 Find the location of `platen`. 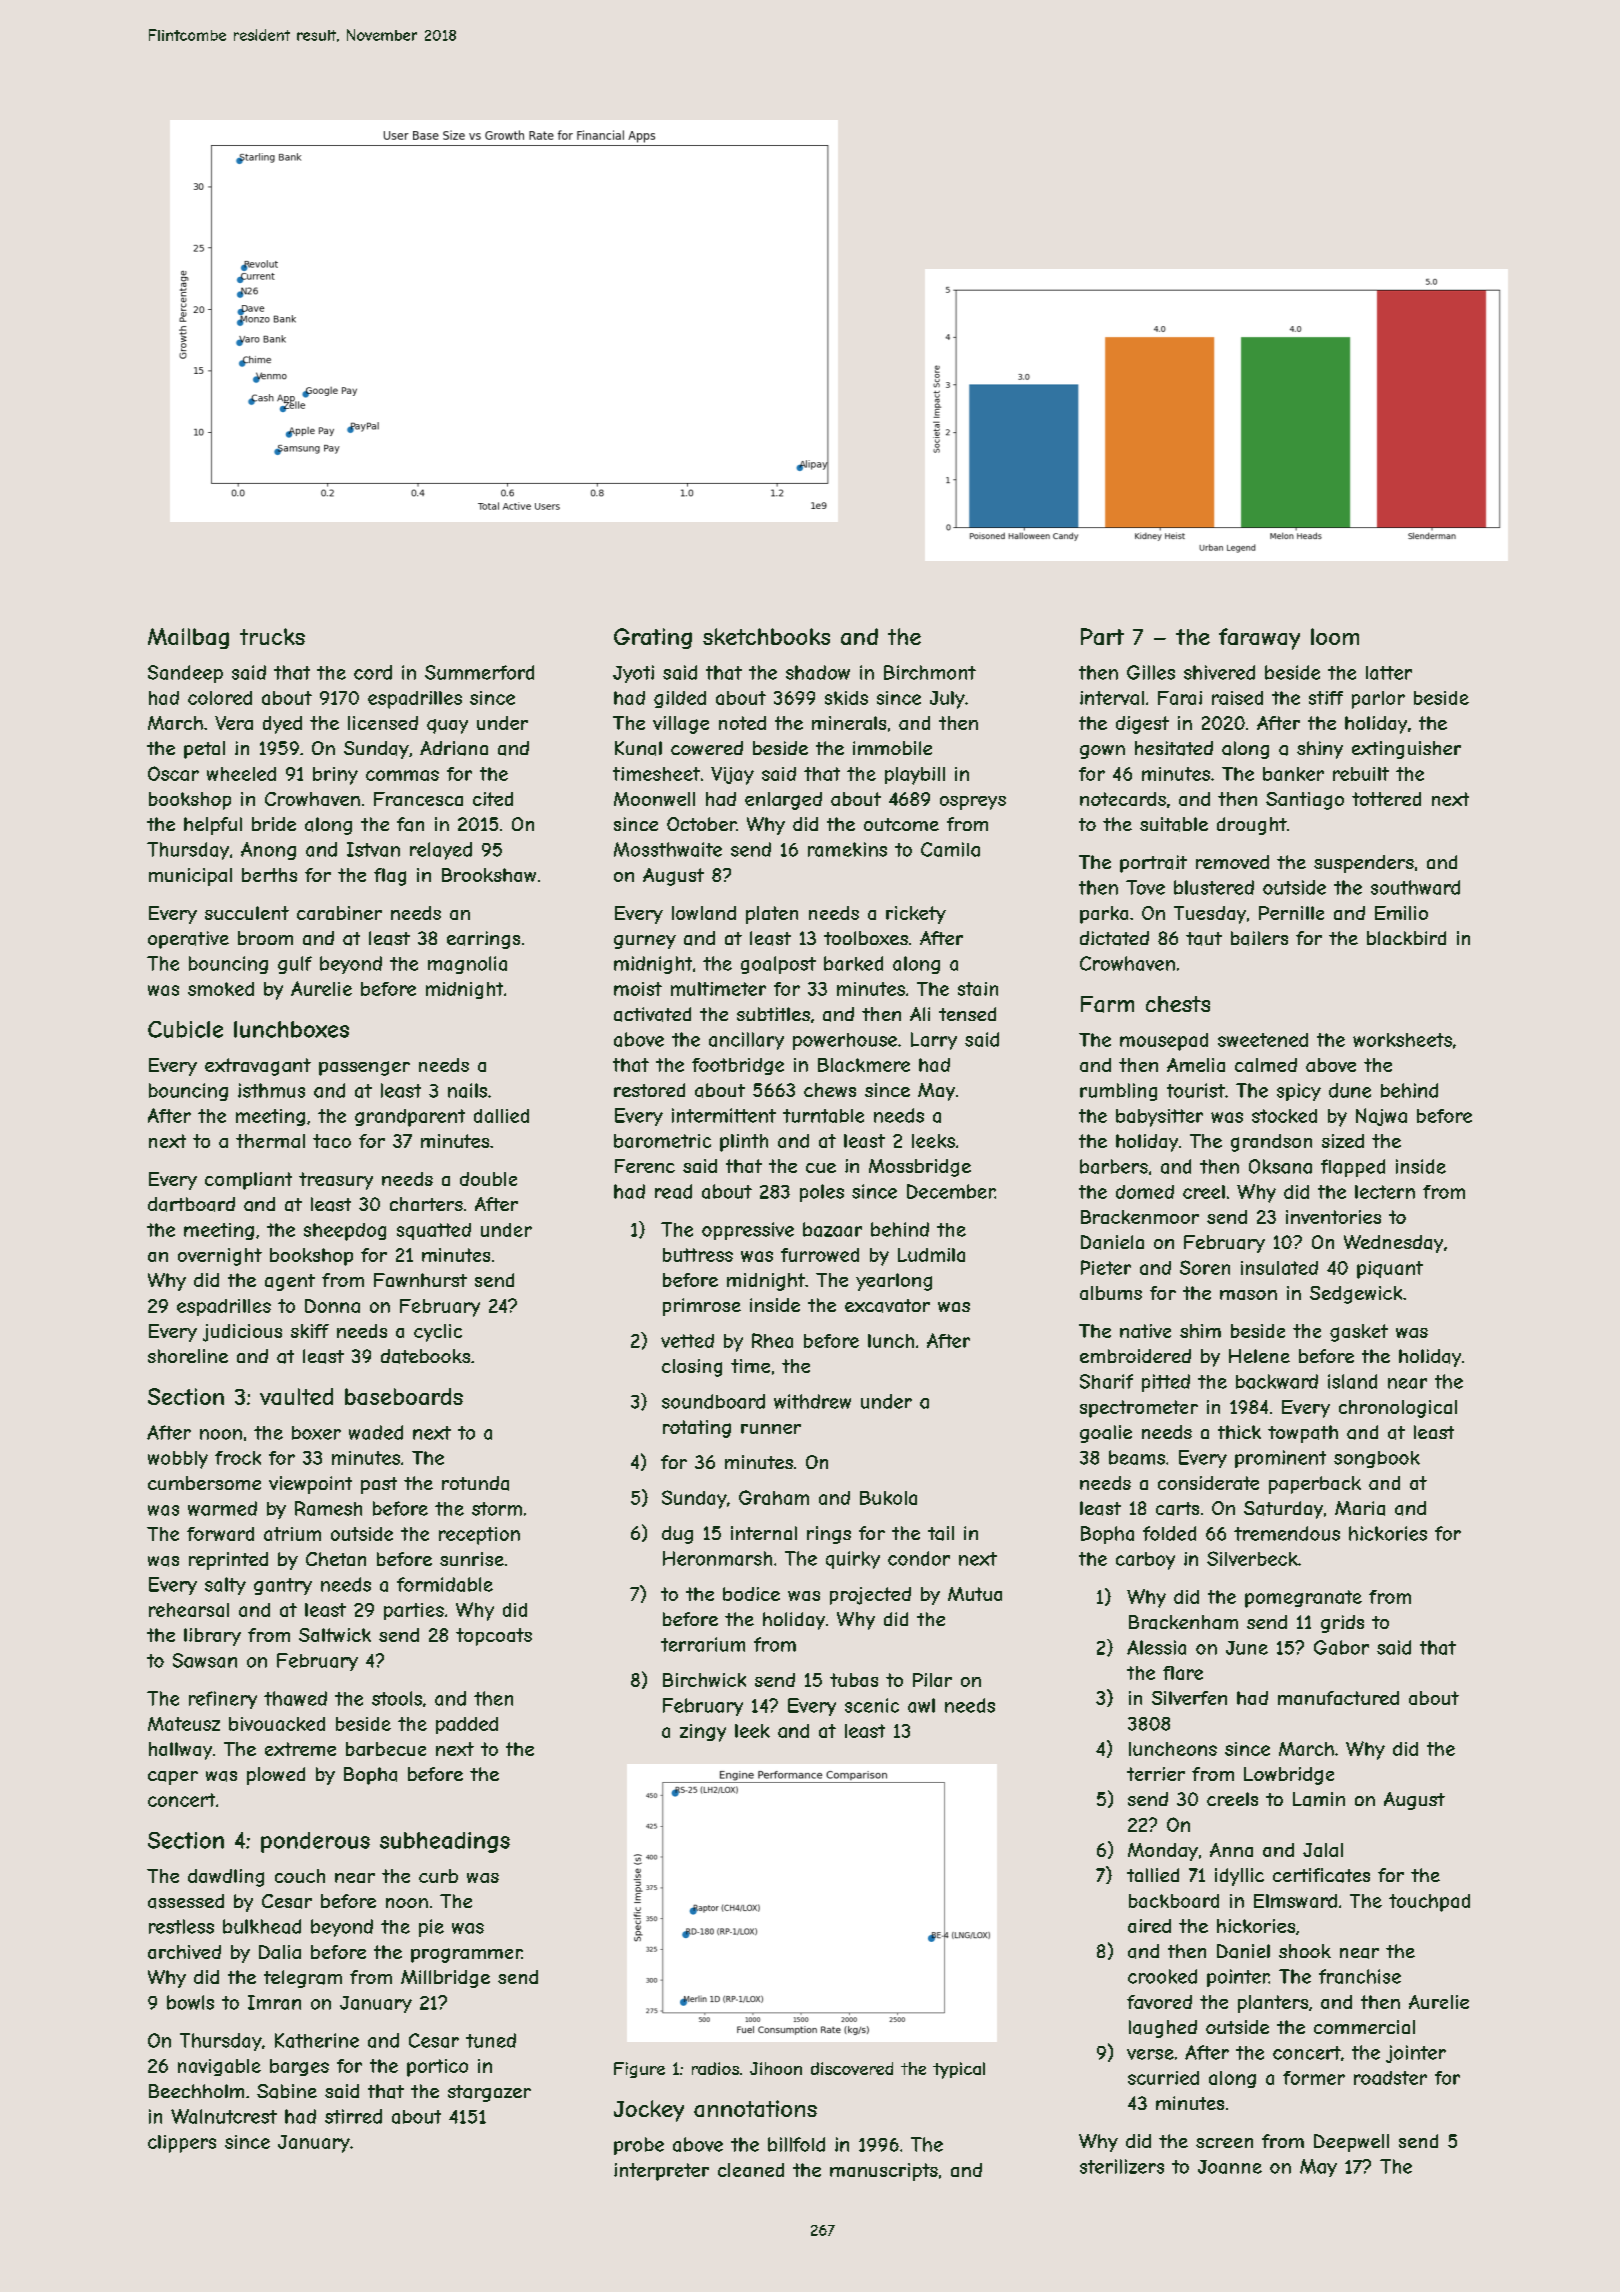

platen is located at coordinates (772, 915).
